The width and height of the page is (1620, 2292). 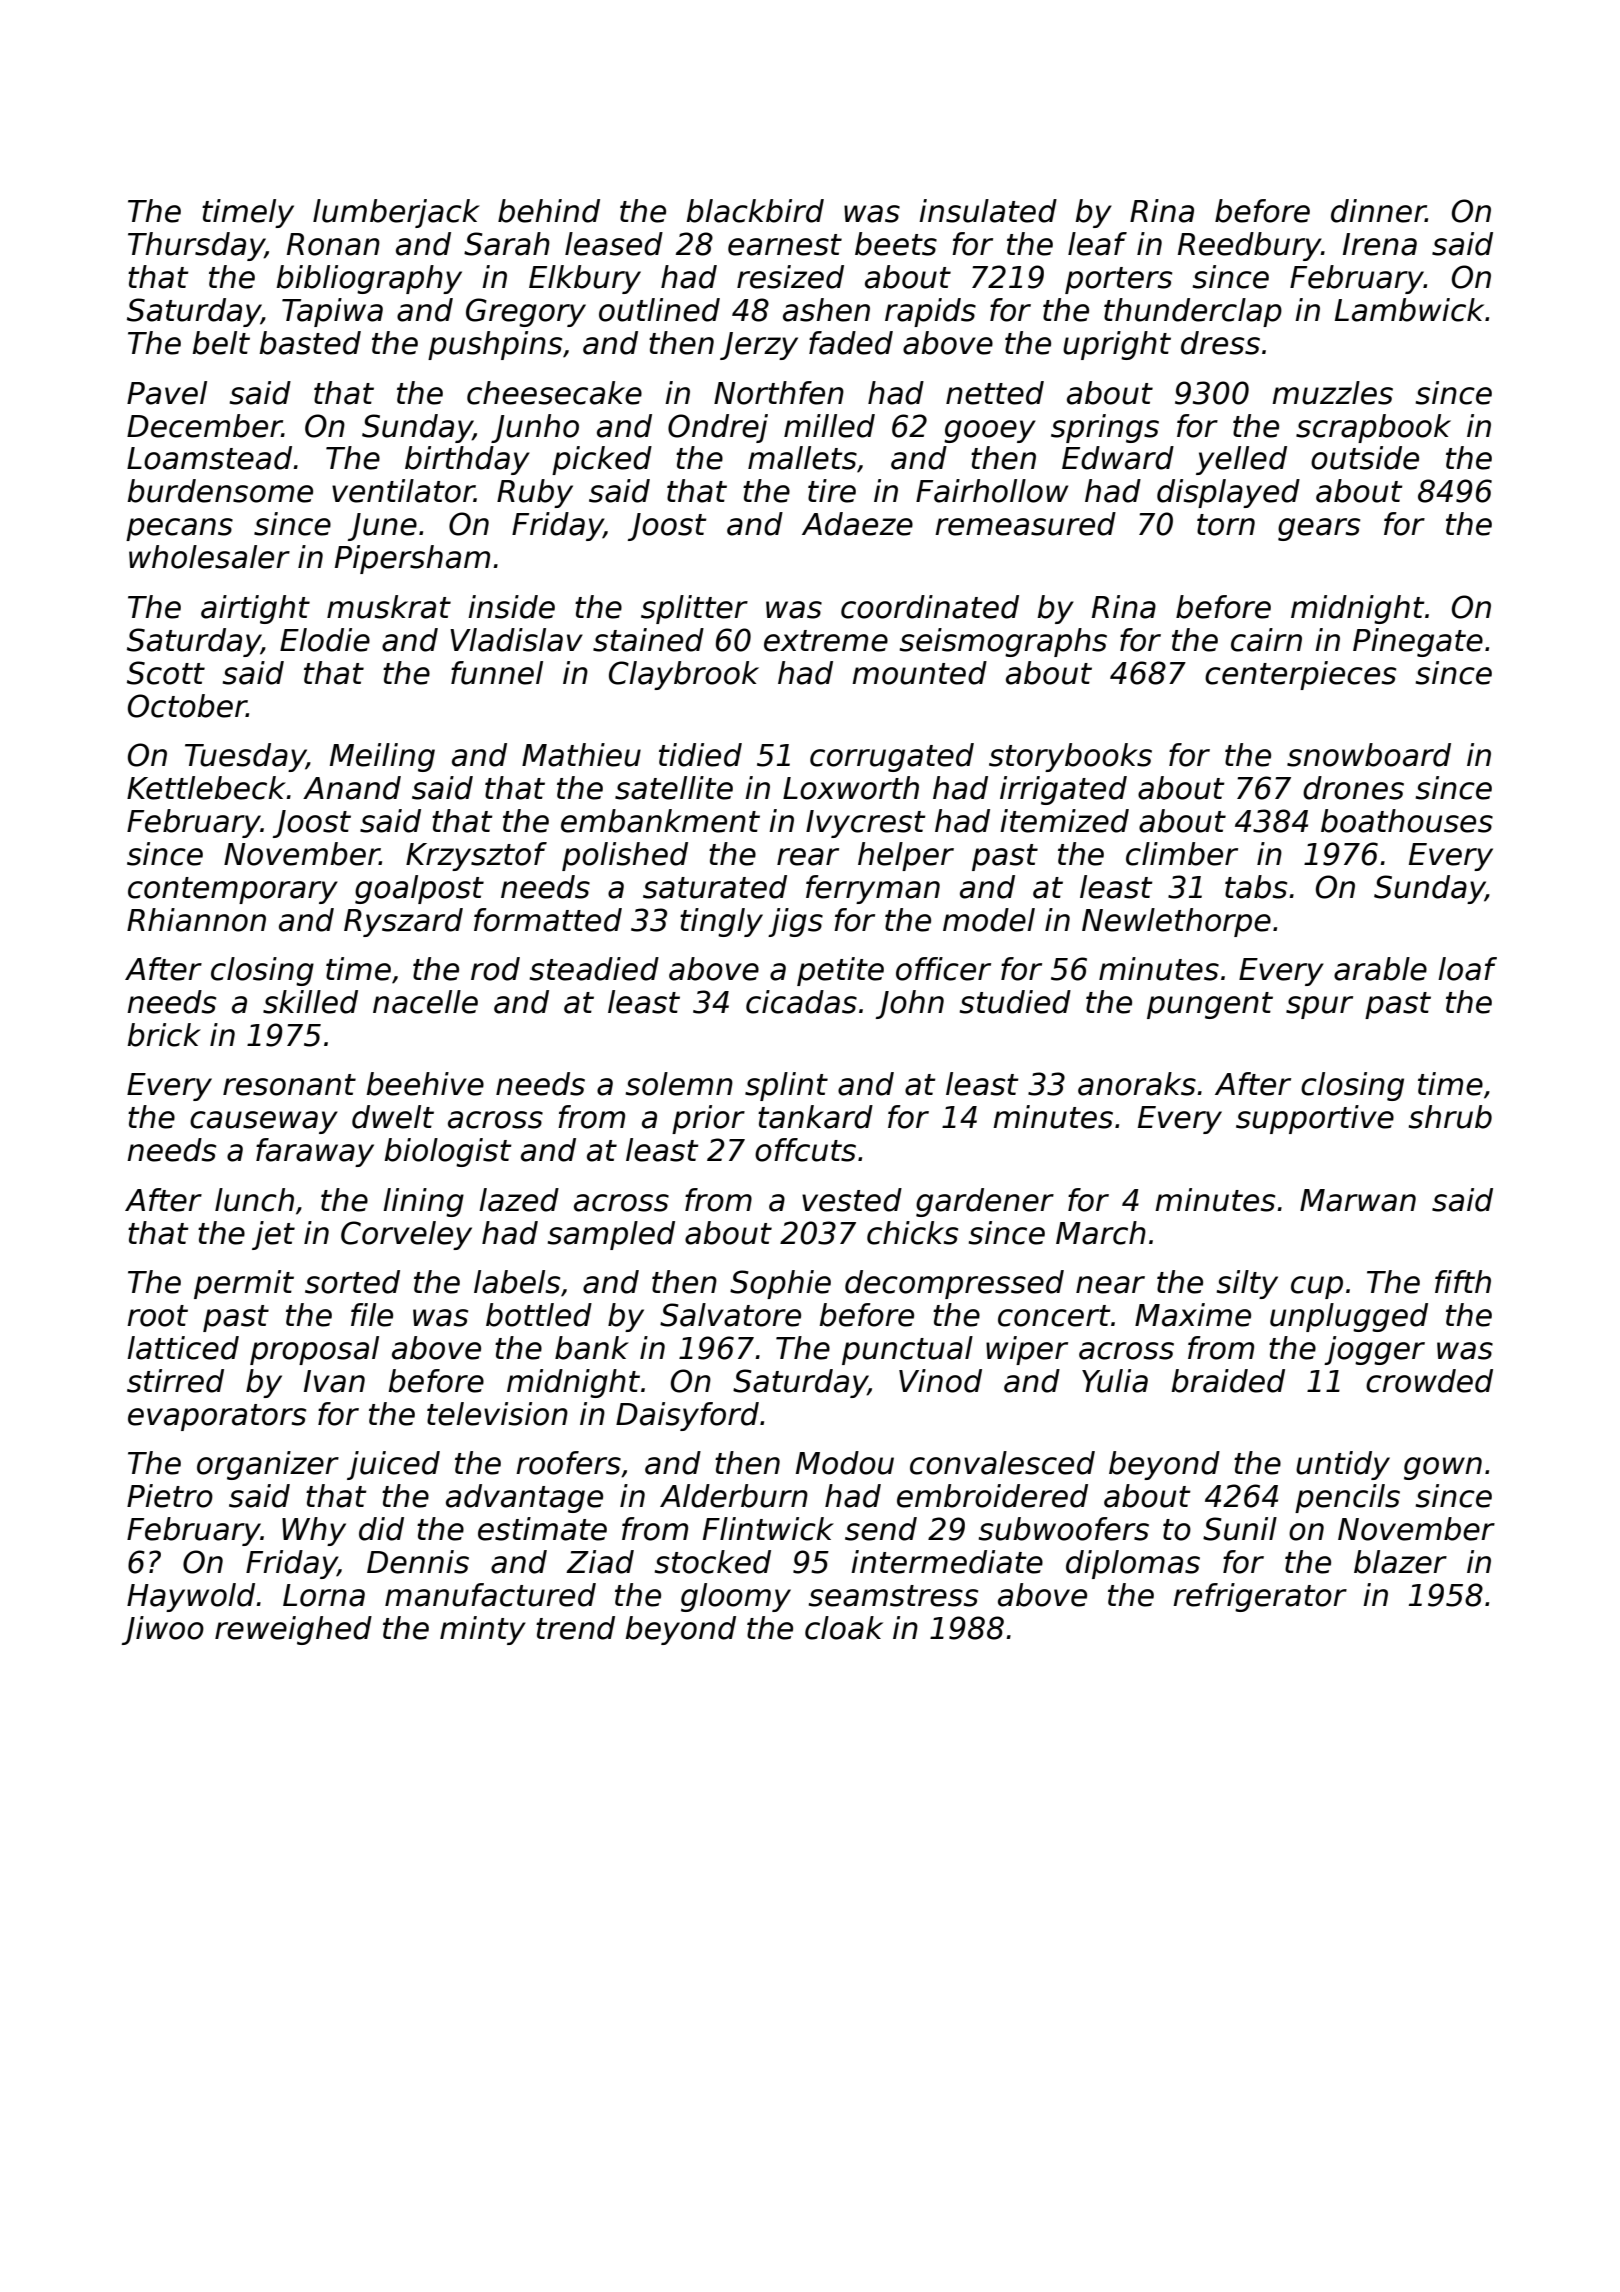 What do you see at coordinates (1210, 1005) in the page?
I see `pungent` at bounding box center [1210, 1005].
